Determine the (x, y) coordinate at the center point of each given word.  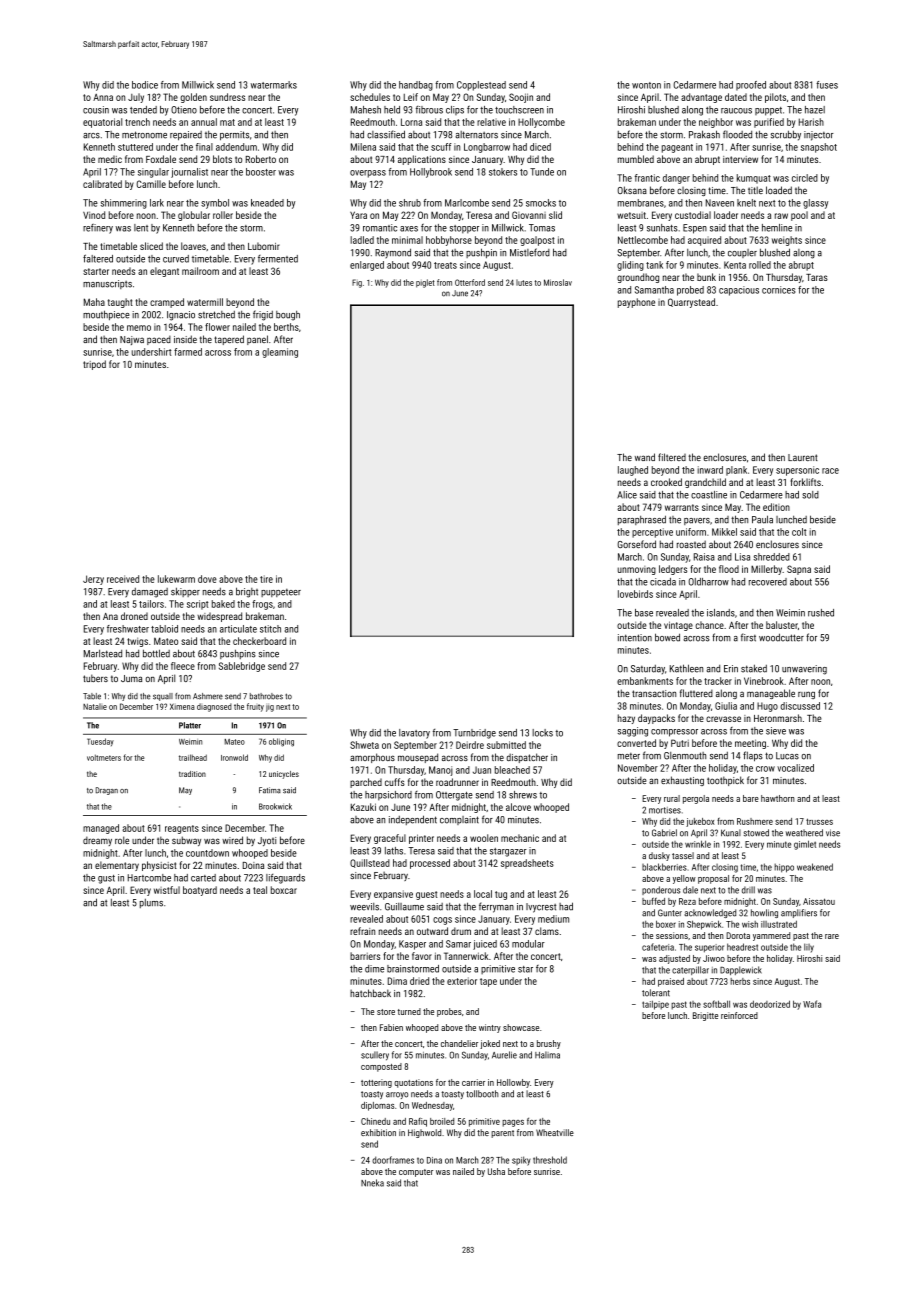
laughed (633, 471)
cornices (779, 290)
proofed (751, 86)
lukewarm (176, 579)
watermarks (274, 85)
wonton (646, 85)
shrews (523, 795)
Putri (680, 743)
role (122, 840)
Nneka (372, 1183)
